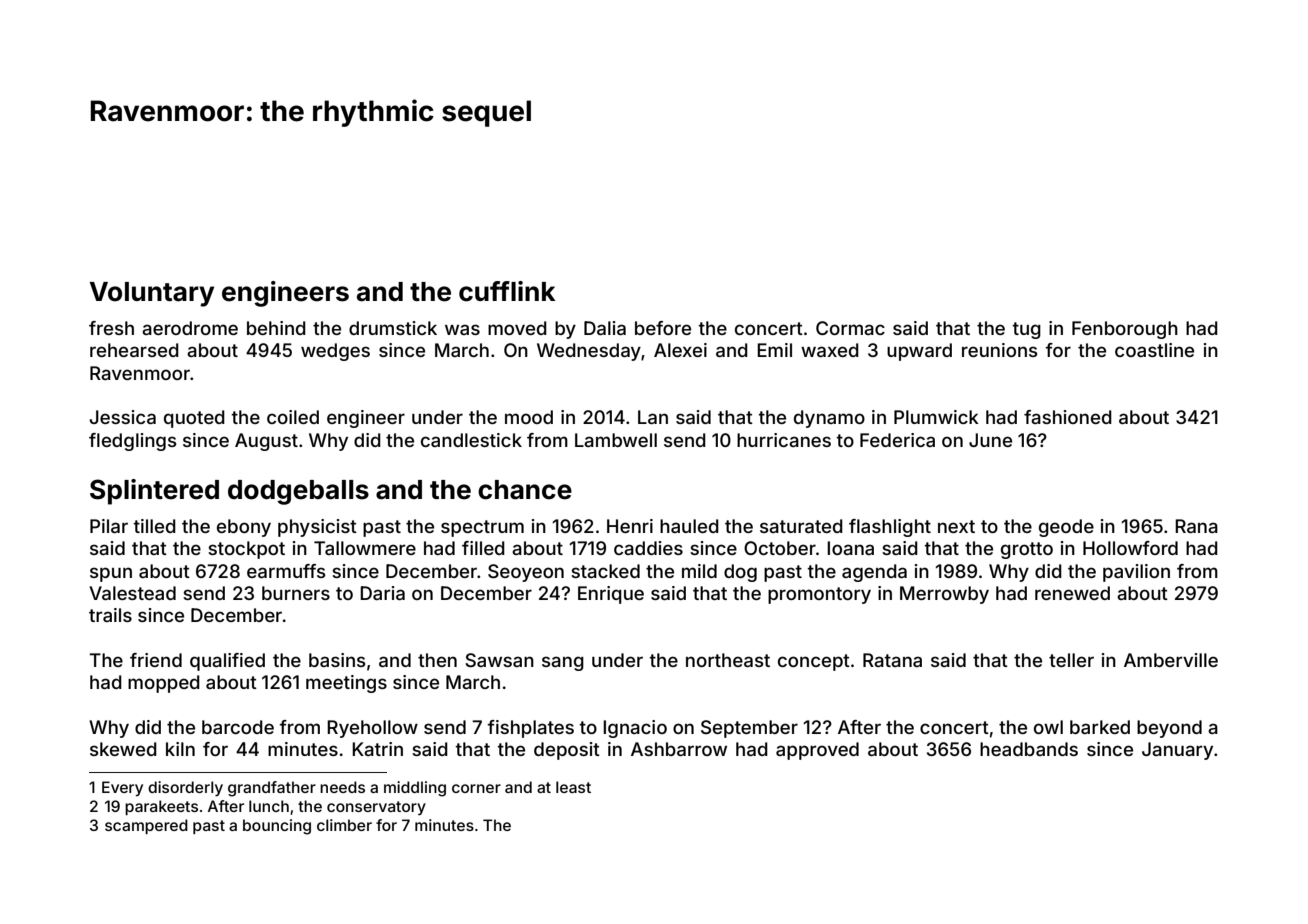 The height and width of the page is (924, 1308). What do you see at coordinates (382, 593) in the page?
I see `Daria` at bounding box center [382, 593].
